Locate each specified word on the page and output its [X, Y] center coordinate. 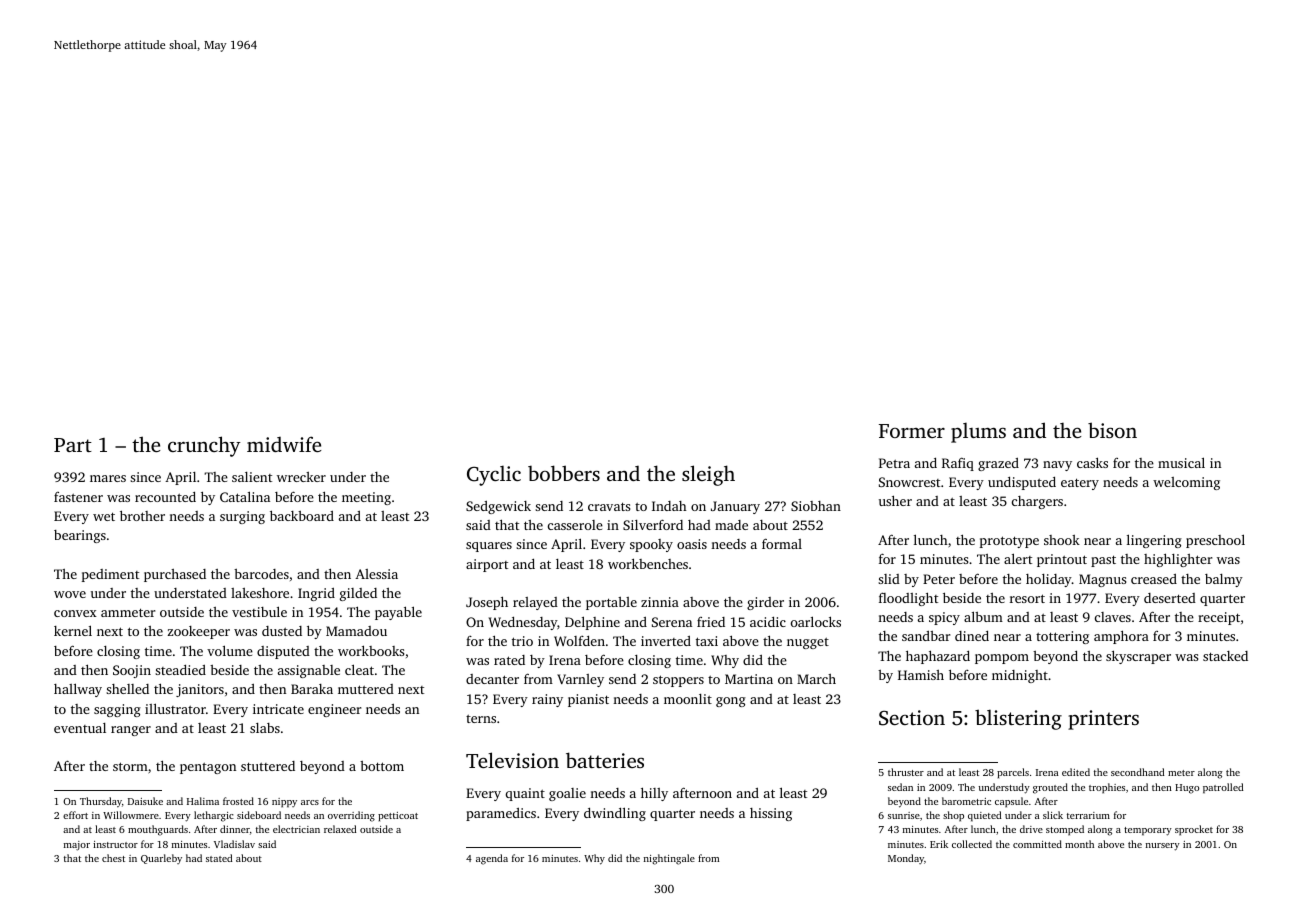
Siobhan [816, 506]
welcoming [1186, 483]
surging [242, 517]
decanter [492, 679]
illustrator [175, 708]
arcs [310, 802]
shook [1062, 540]
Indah [669, 506]
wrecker [301, 477]
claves [1113, 617]
